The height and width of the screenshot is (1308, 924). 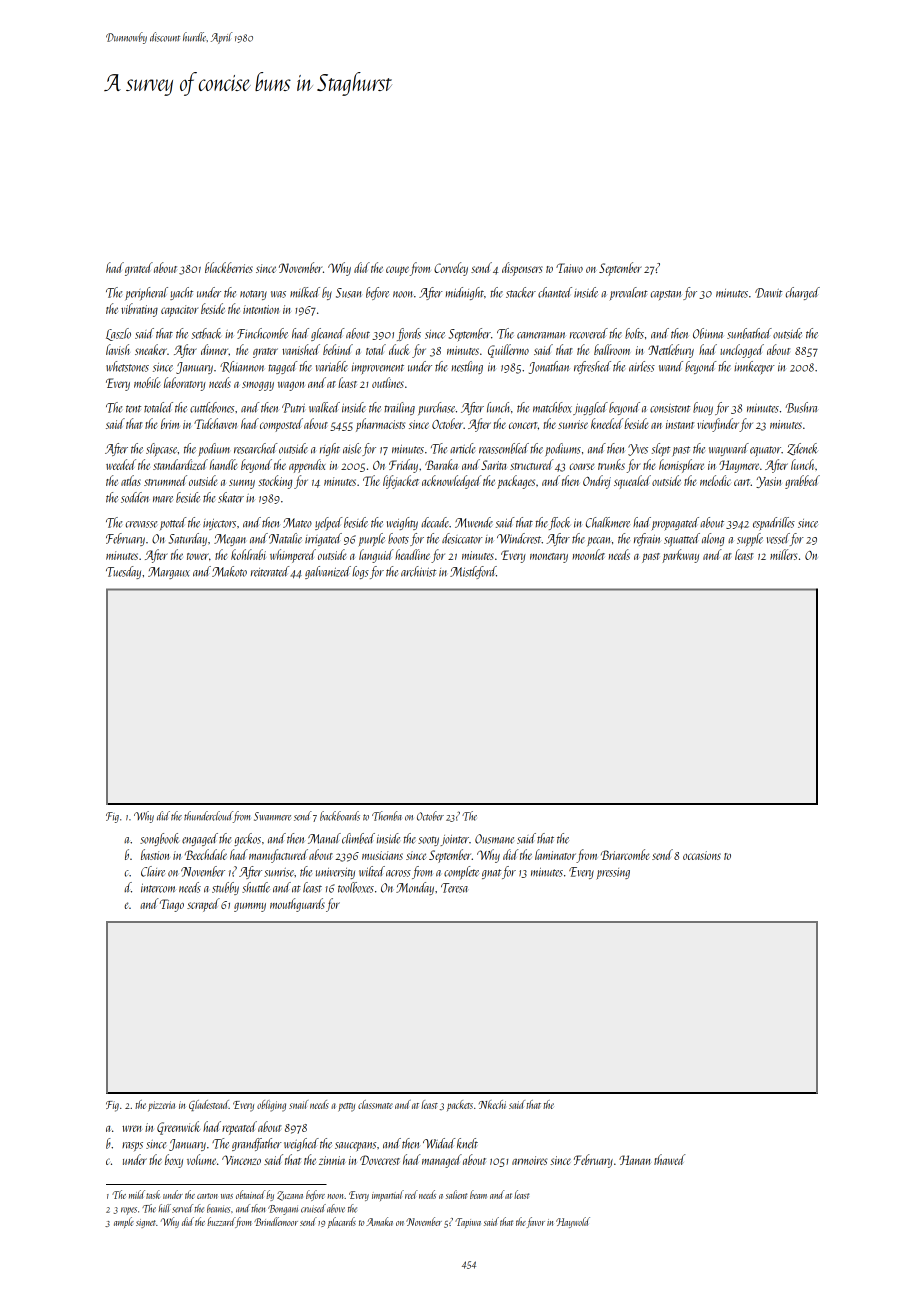 What do you see at coordinates (272, 816) in the screenshot?
I see `Swanmere` at bounding box center [272, 816].
